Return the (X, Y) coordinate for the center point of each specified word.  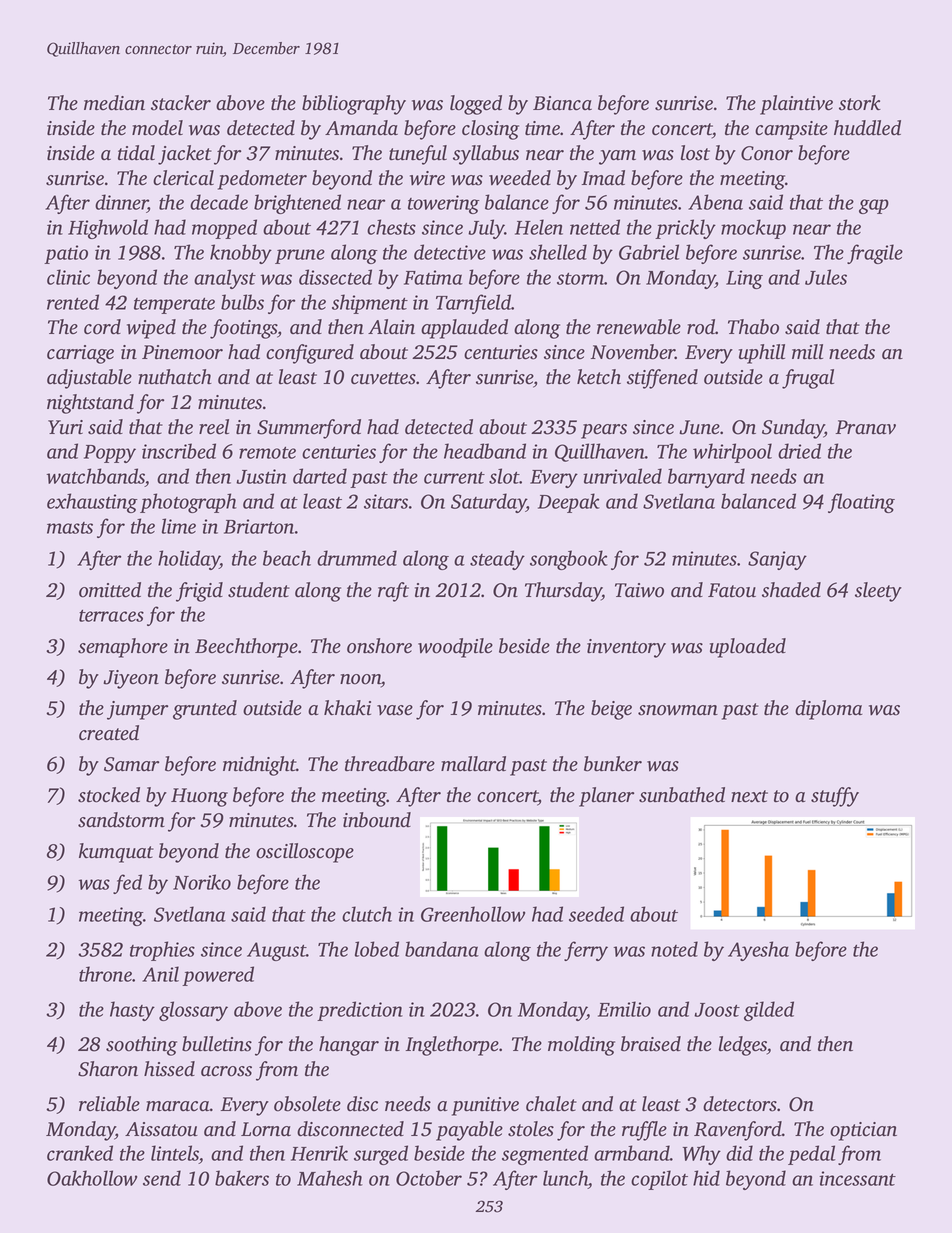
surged (381, 1155)
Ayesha (758, 951)
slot (504, 476)
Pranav (865, 427)
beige (611, 710)
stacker (181, 103)
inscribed (179, 451)
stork (860, 103)
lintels (175, 1154)
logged (476, 105)
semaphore (123, 648)
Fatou (732, 590)
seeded (596, 914)
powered (218, 976)
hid (706, 1178)
